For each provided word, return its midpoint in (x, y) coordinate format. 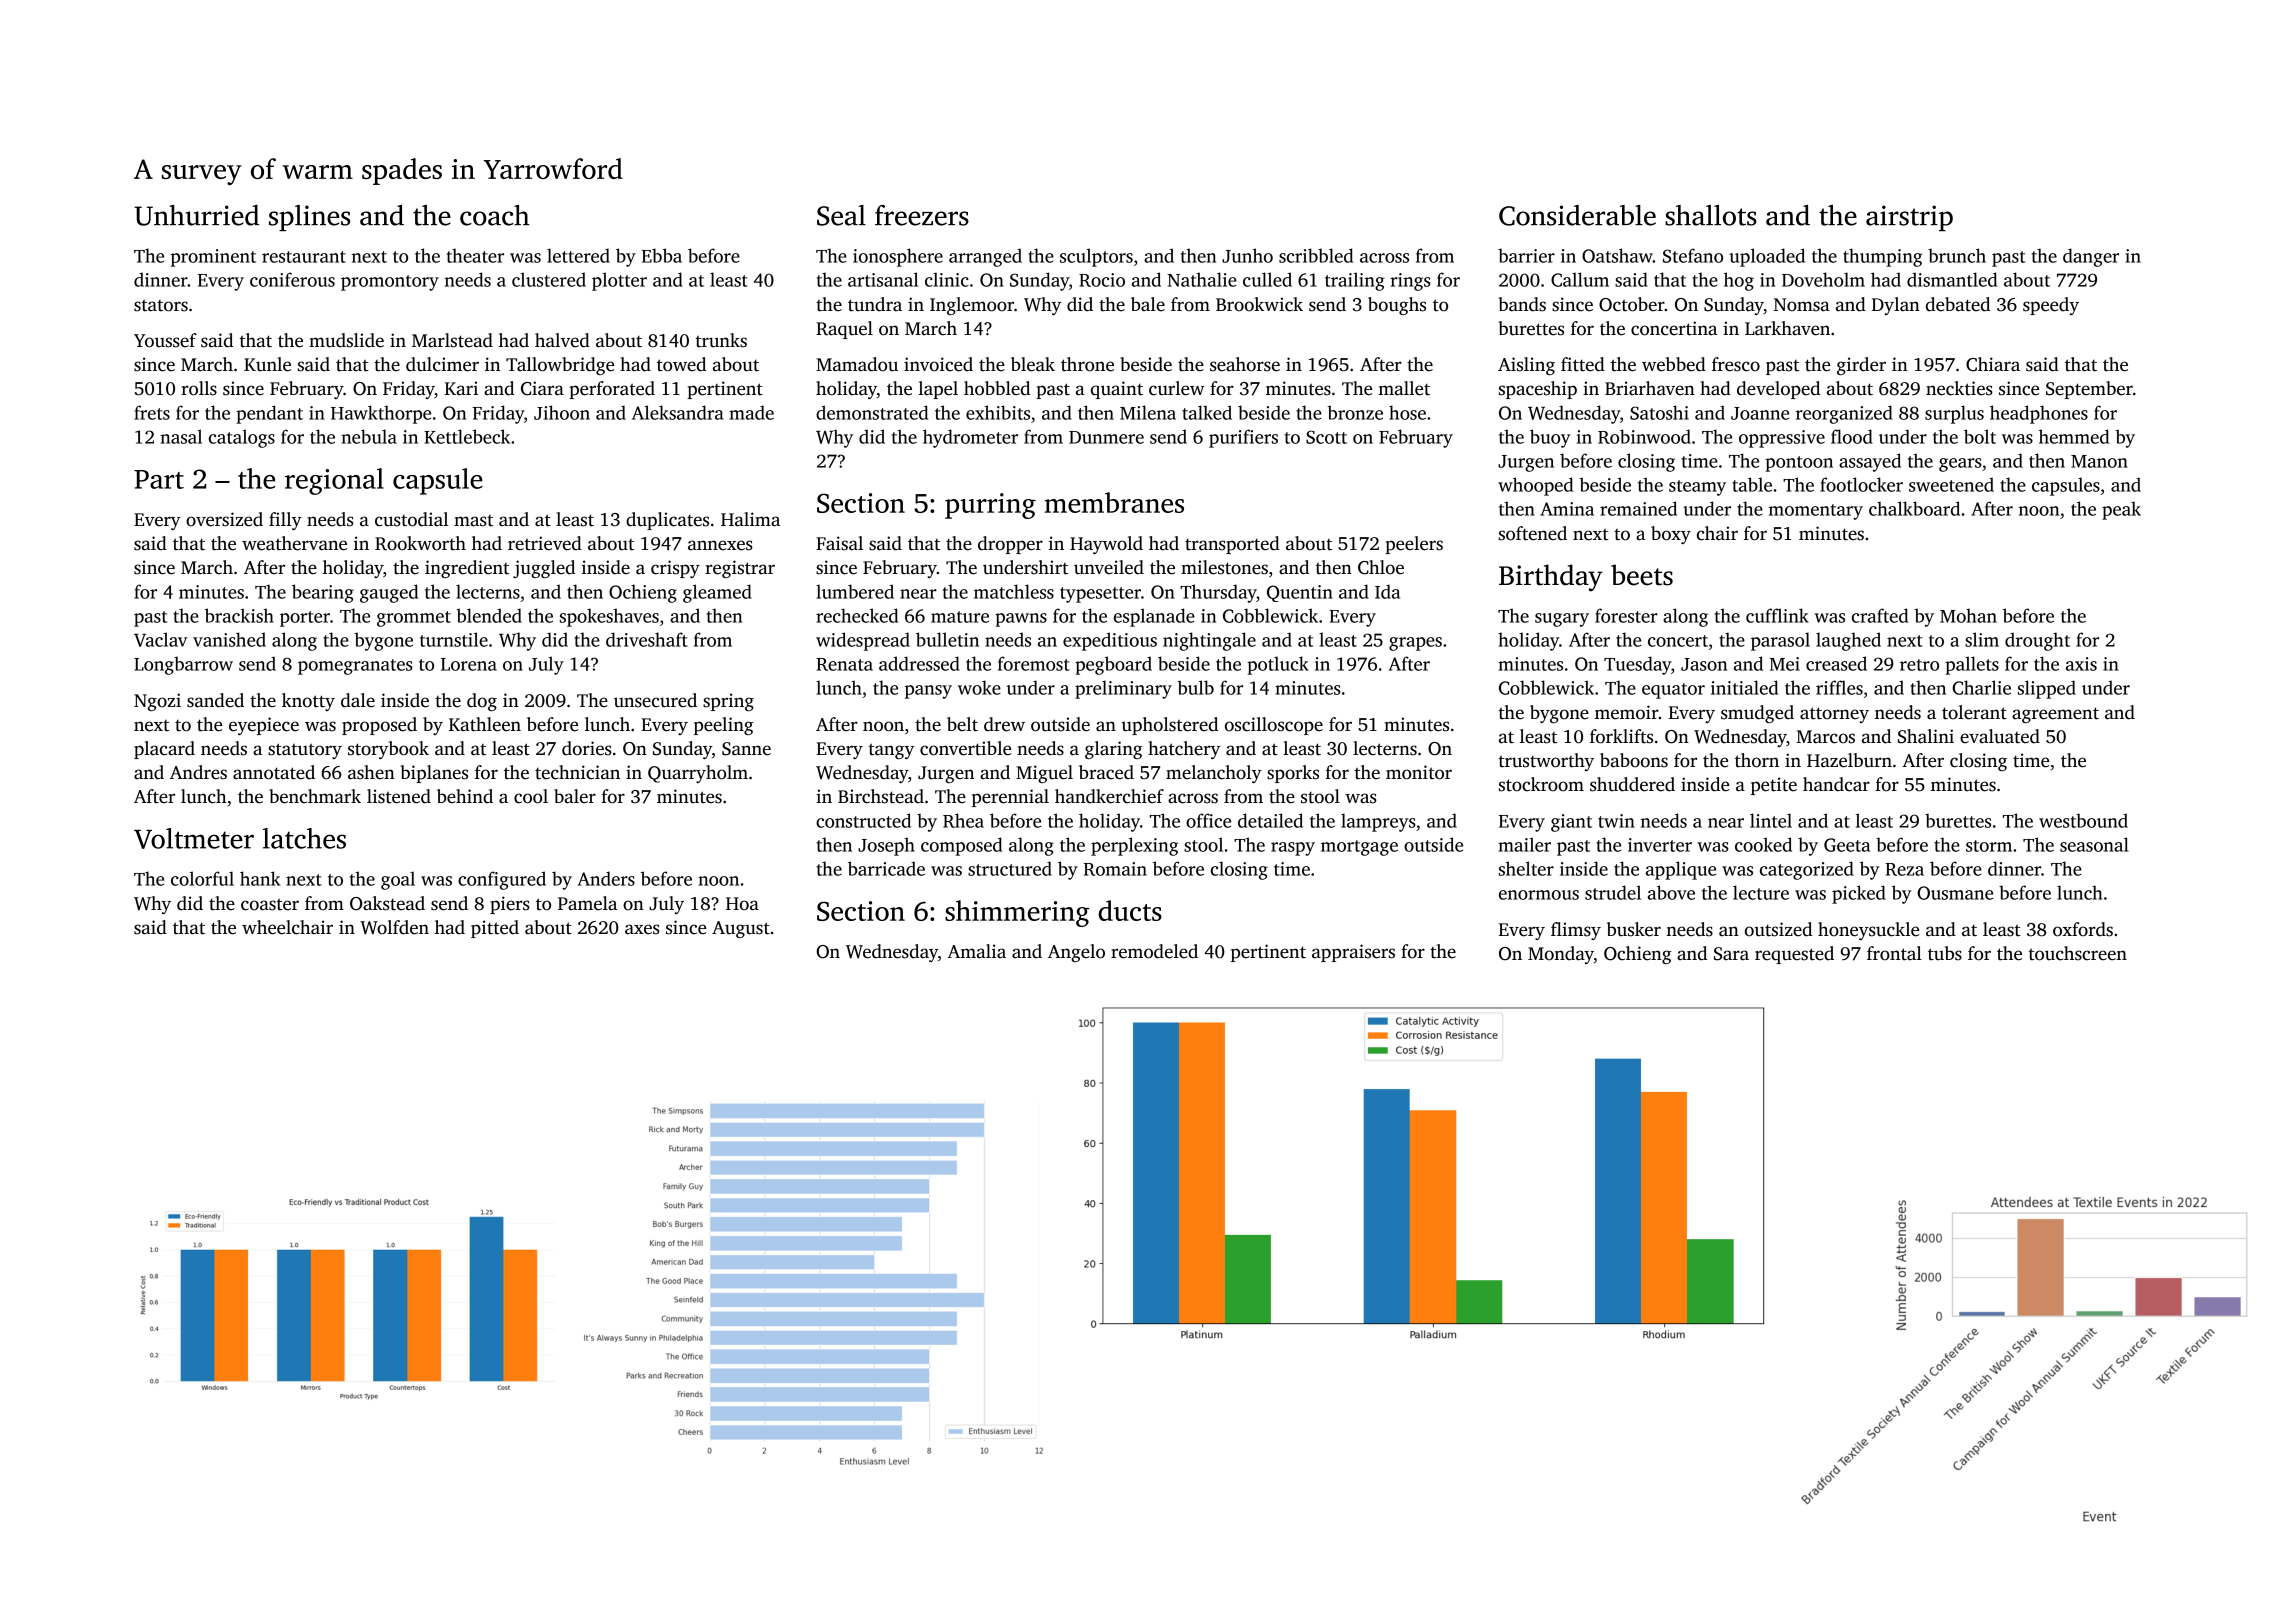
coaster (270, 905)
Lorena (469, 664)
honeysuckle (1868, 931)
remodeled (1154, 951)
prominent (213, 258)
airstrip (1909, 218)
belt (962, 724)
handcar (1836, 784)
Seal (841, 215)
